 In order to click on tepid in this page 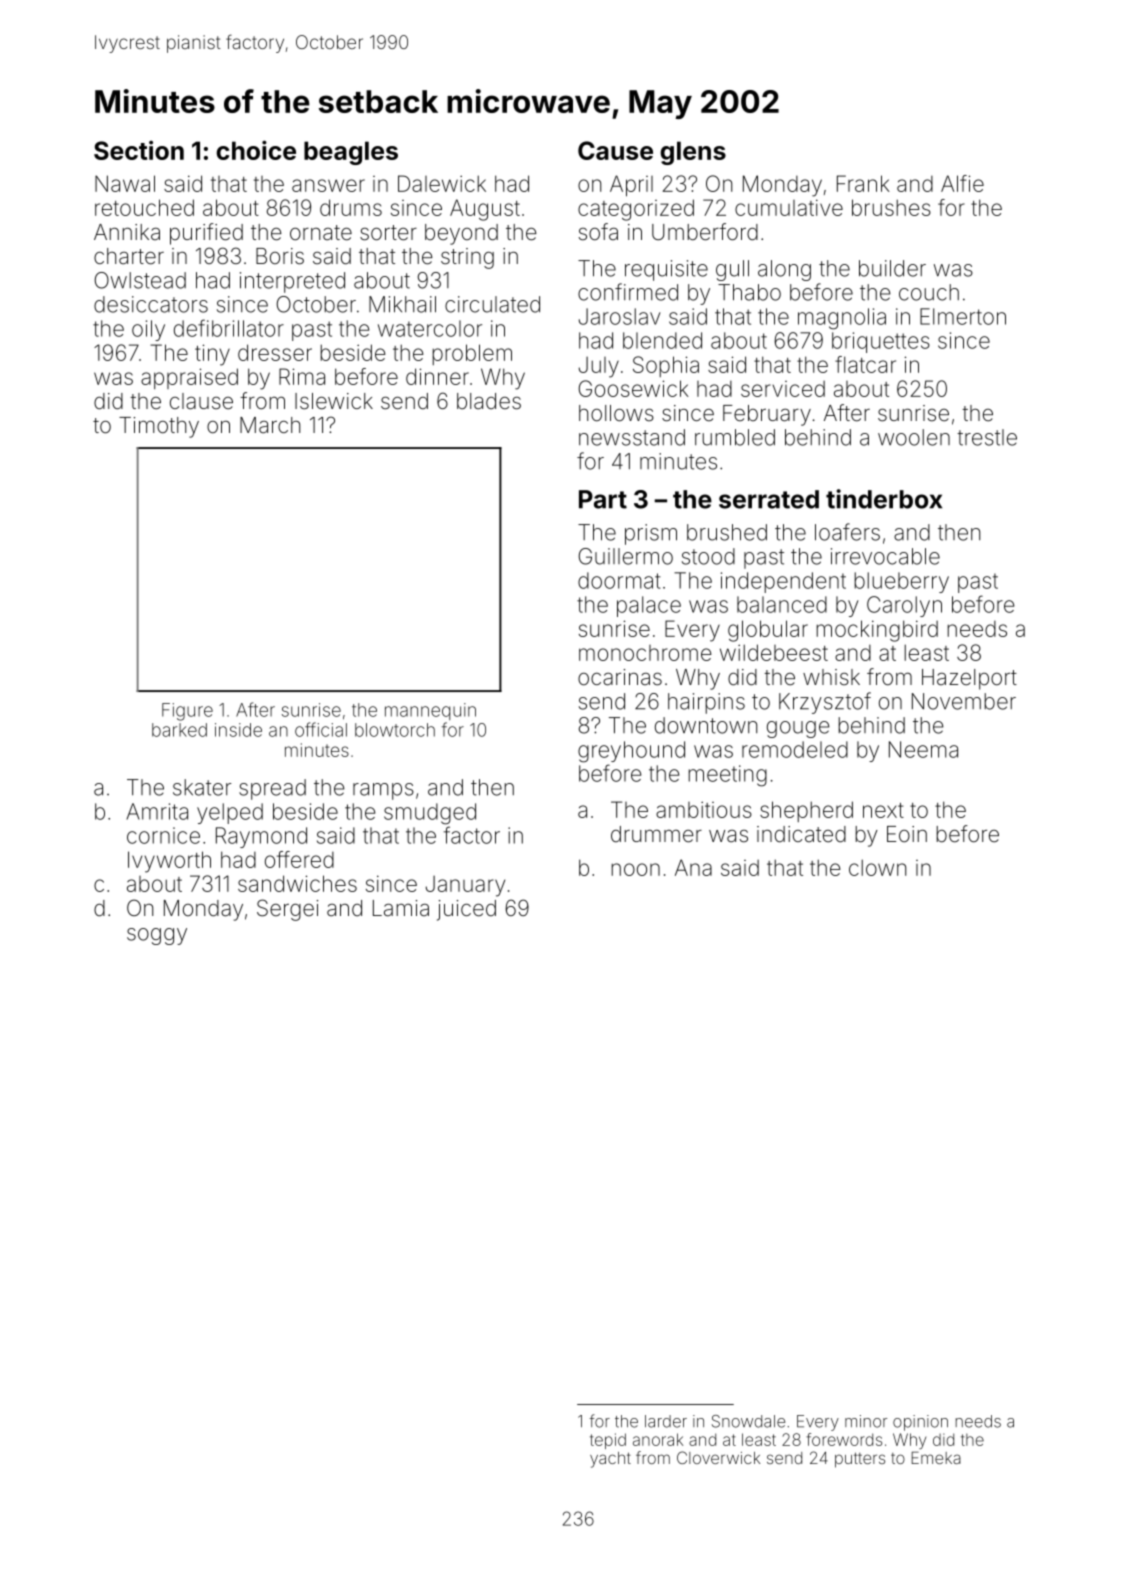, I will do `click(608, 1441)`.
